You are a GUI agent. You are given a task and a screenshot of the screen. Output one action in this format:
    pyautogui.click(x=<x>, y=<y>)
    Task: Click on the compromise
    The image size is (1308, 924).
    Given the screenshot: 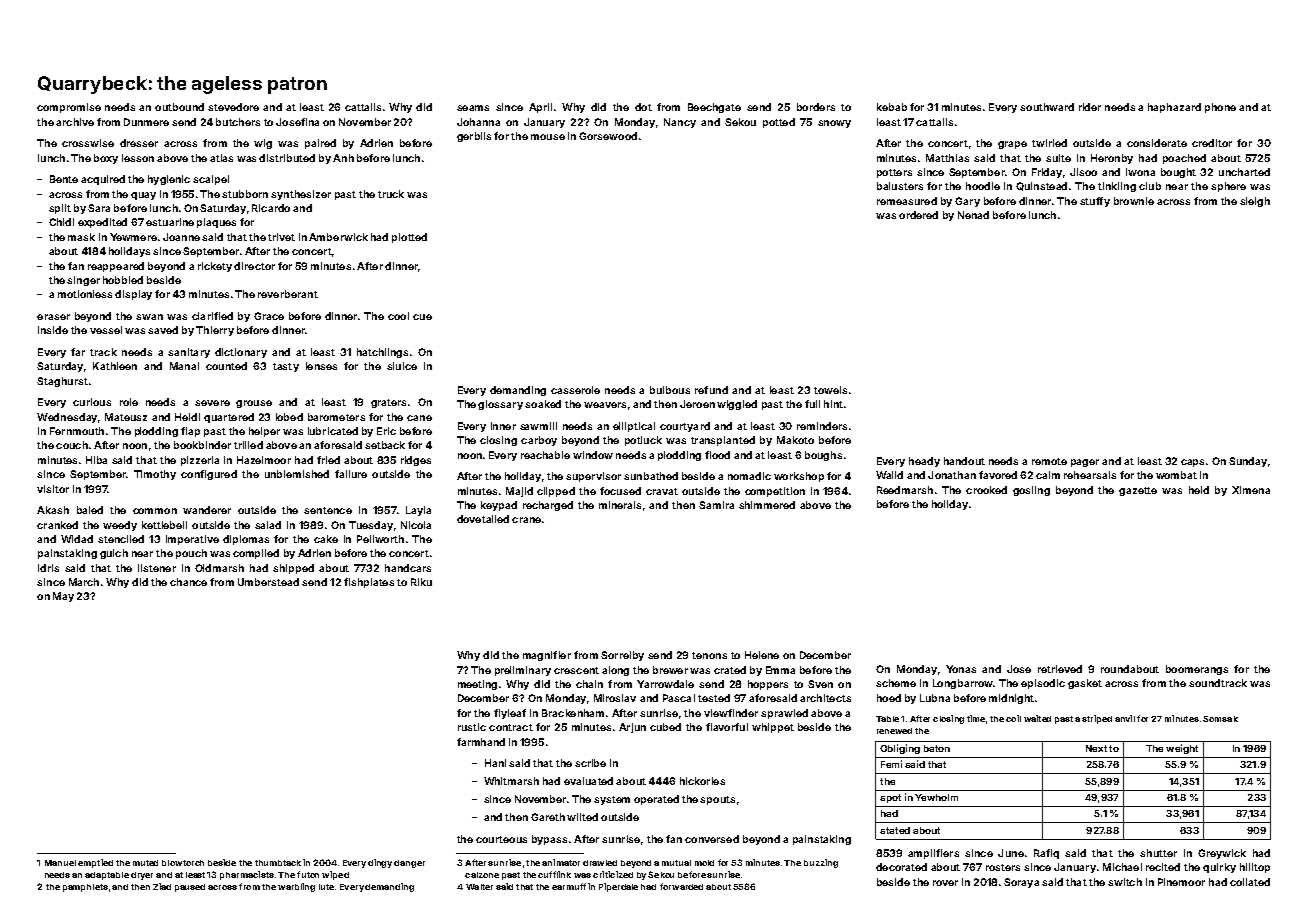 What is the action you would take?
    pyautogui.click(x=69, y=108)
